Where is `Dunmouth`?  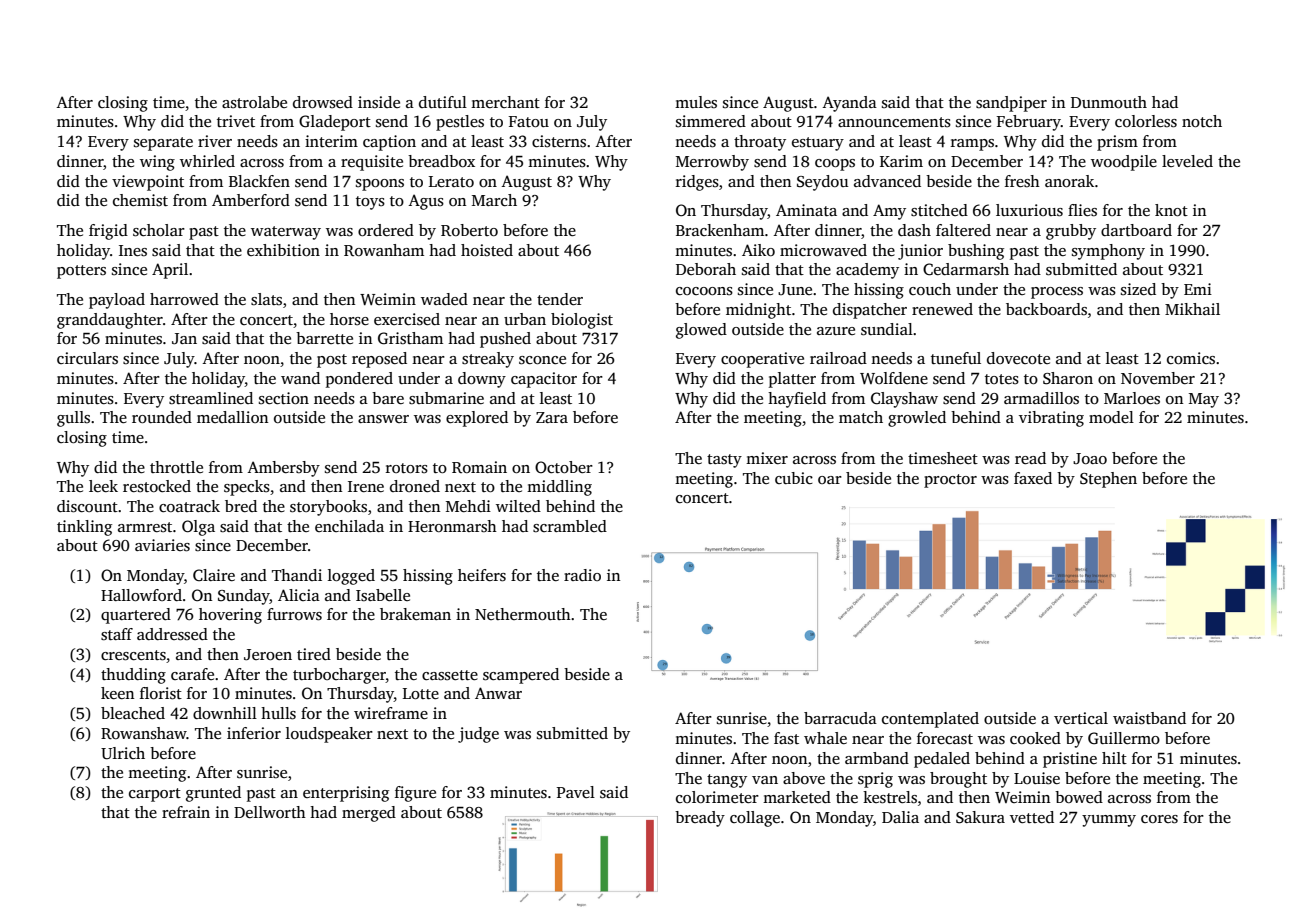
Dunmouth is located at coordinates (1109, 102).
